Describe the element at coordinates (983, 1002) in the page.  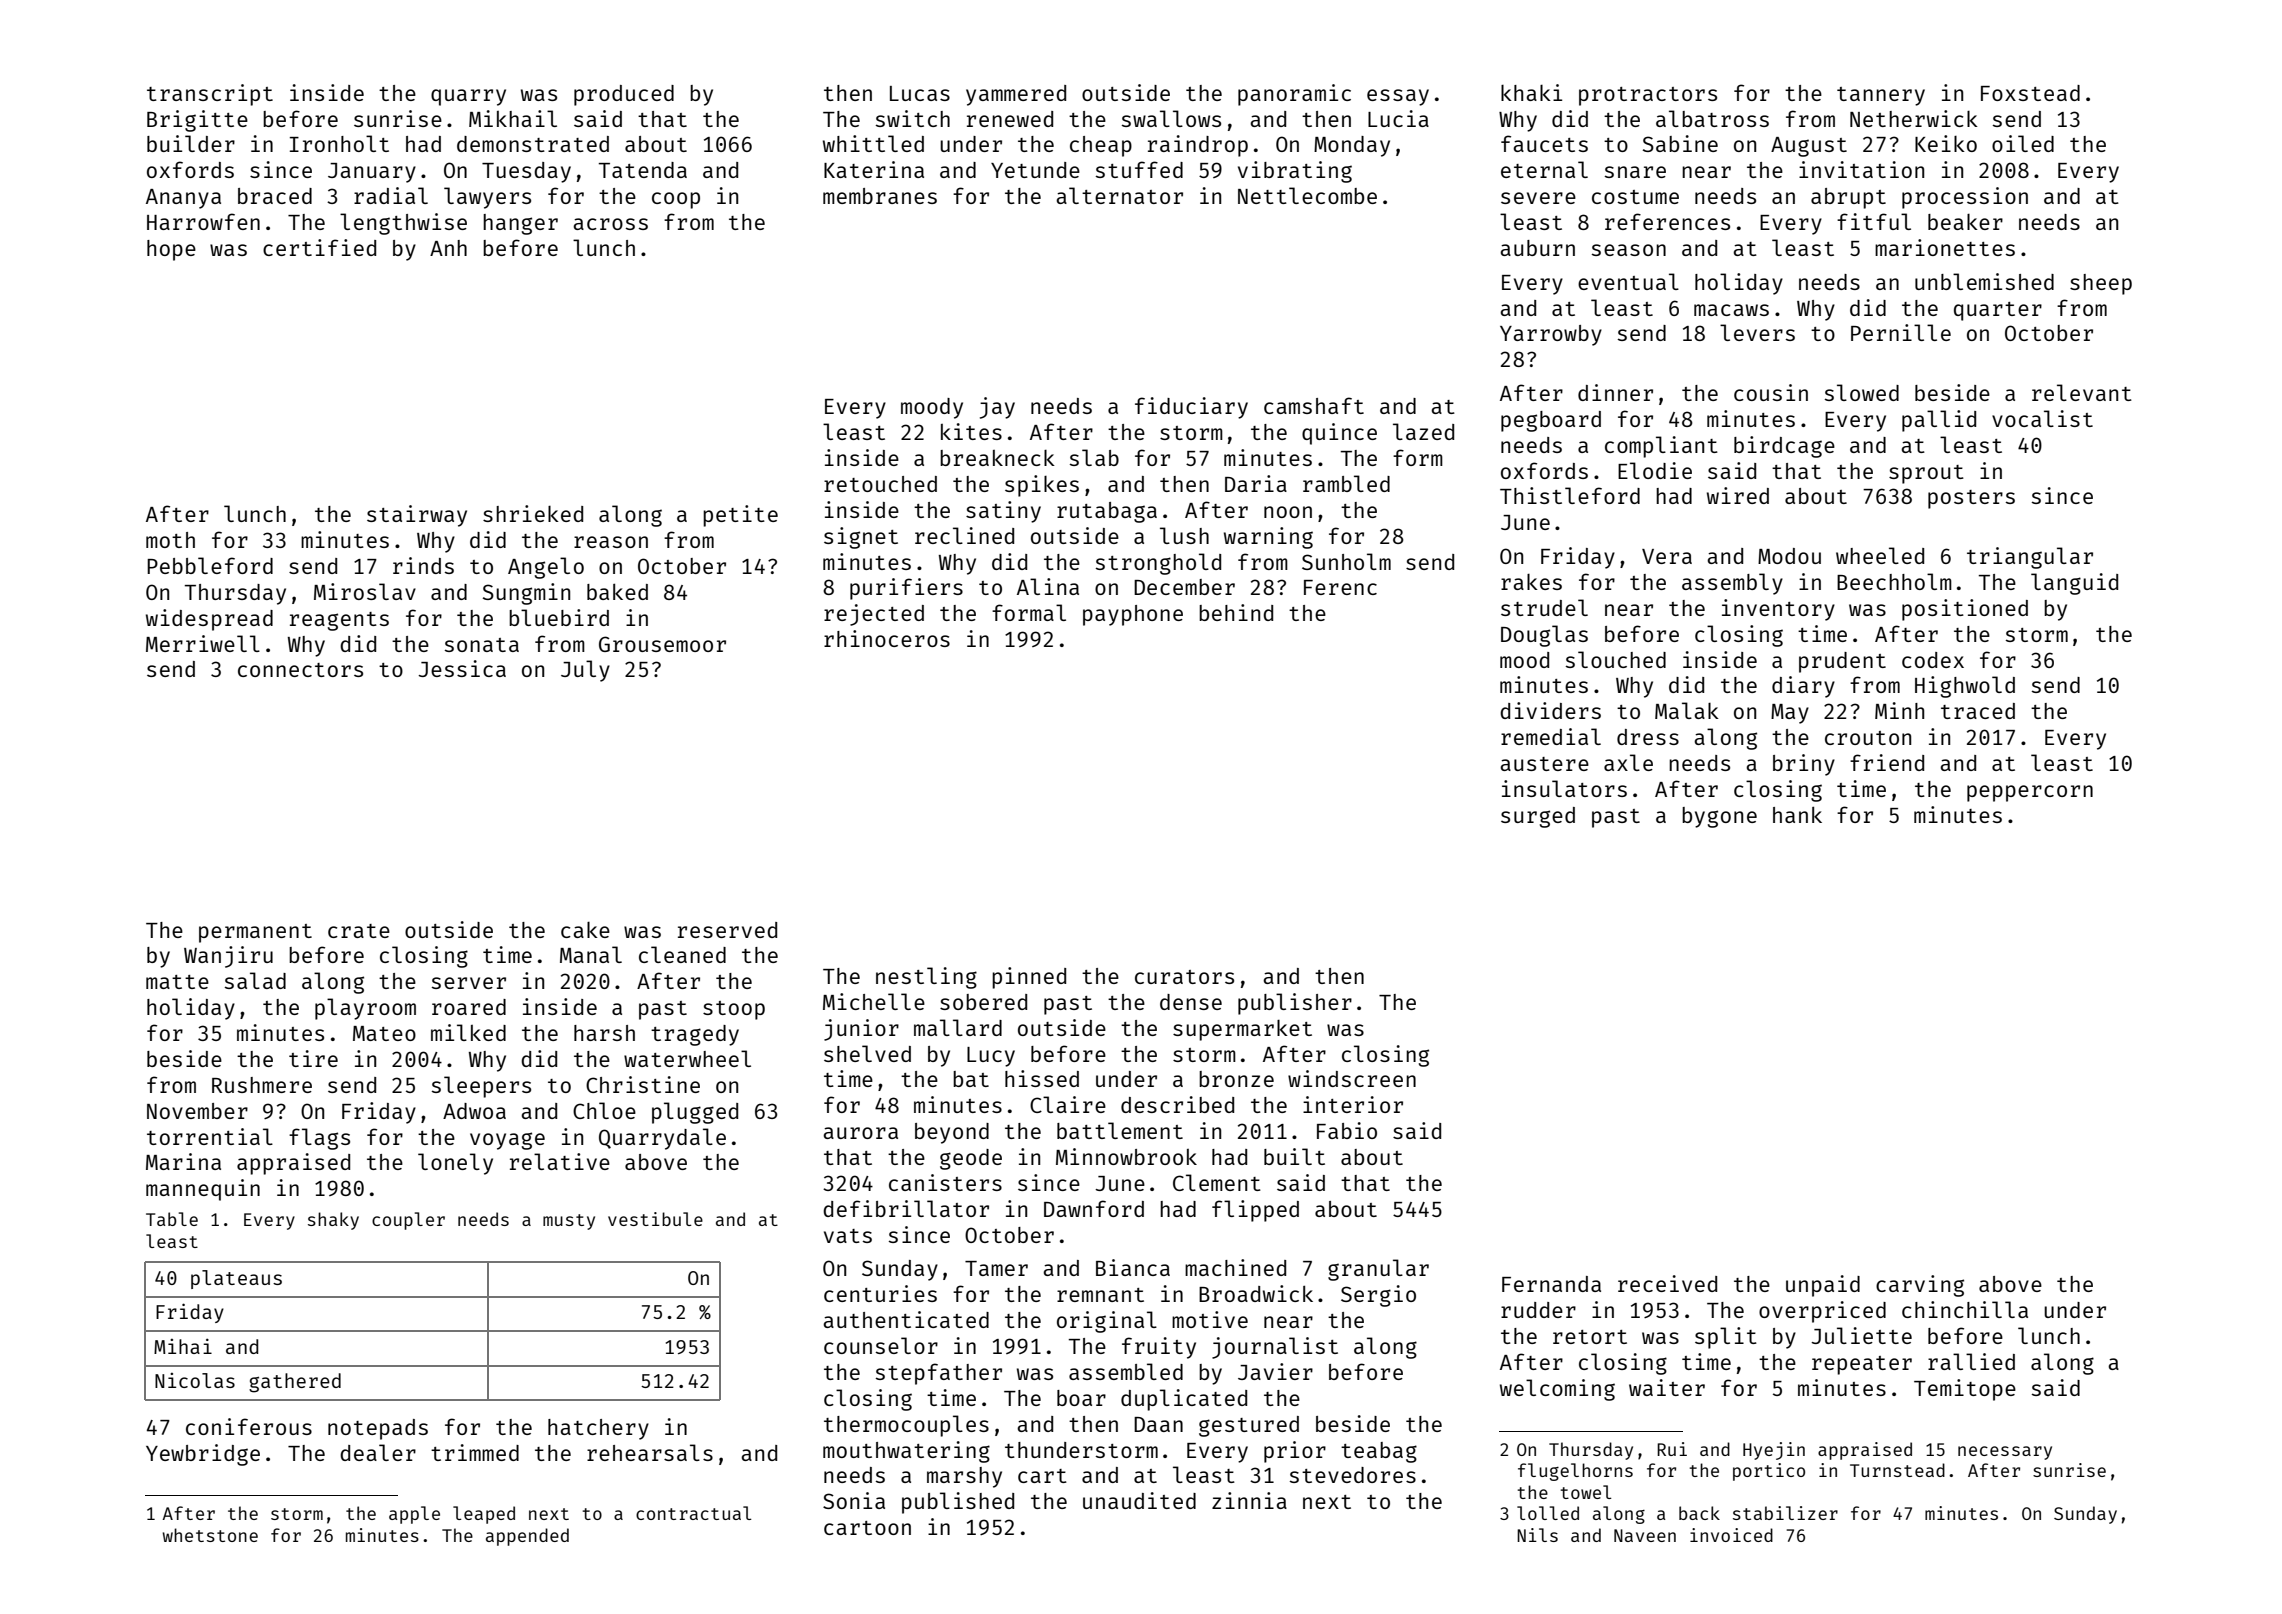
I see `sobered` at that location.
